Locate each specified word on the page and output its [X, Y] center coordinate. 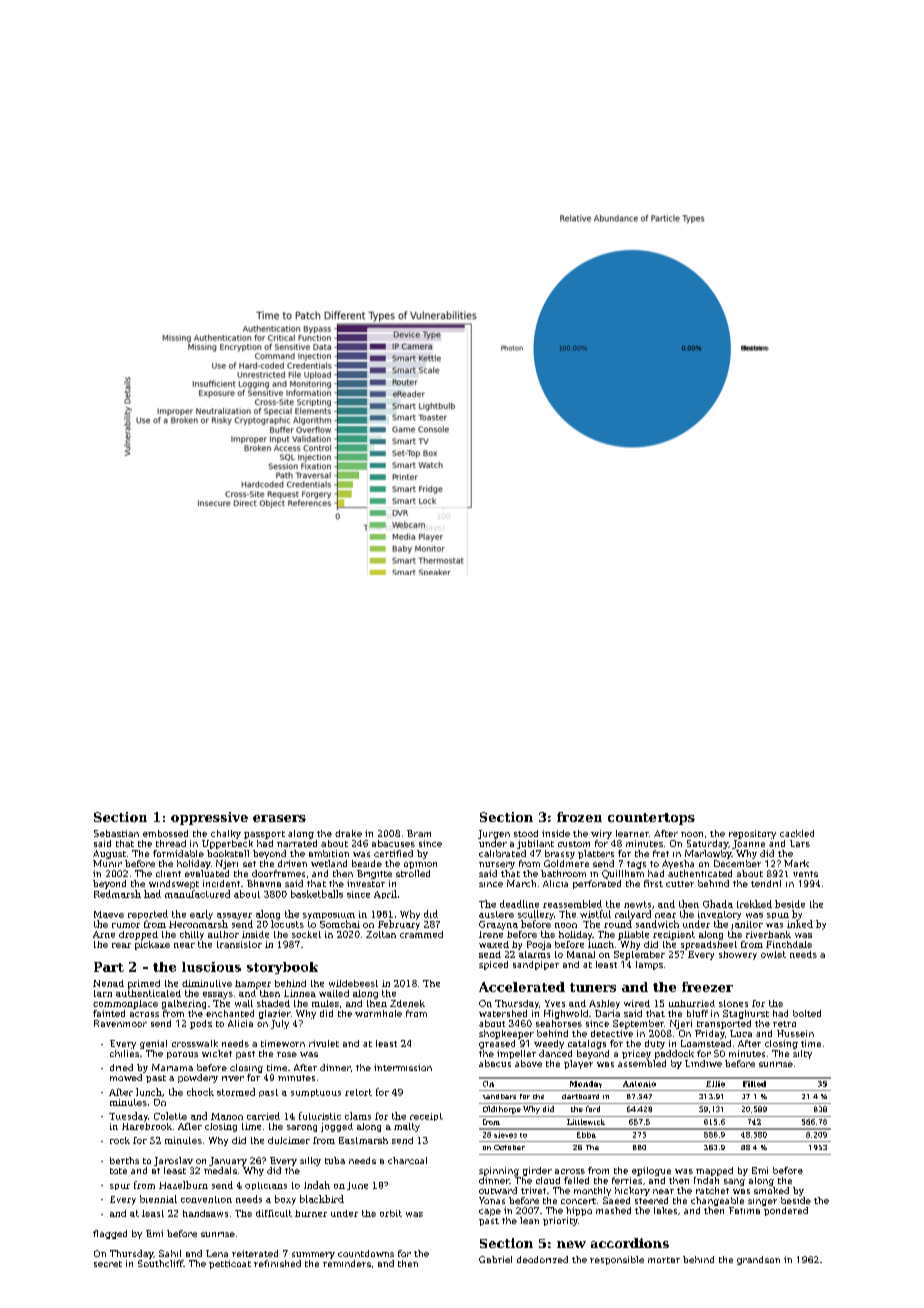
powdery [198, 1078]
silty [802, 1054]
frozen [579, 817]
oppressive [209, 818]
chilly [192, 935]
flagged [110, 1234]
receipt [426, 1117]
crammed [421, 934]
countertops [651, 819]
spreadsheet [709, 945]
